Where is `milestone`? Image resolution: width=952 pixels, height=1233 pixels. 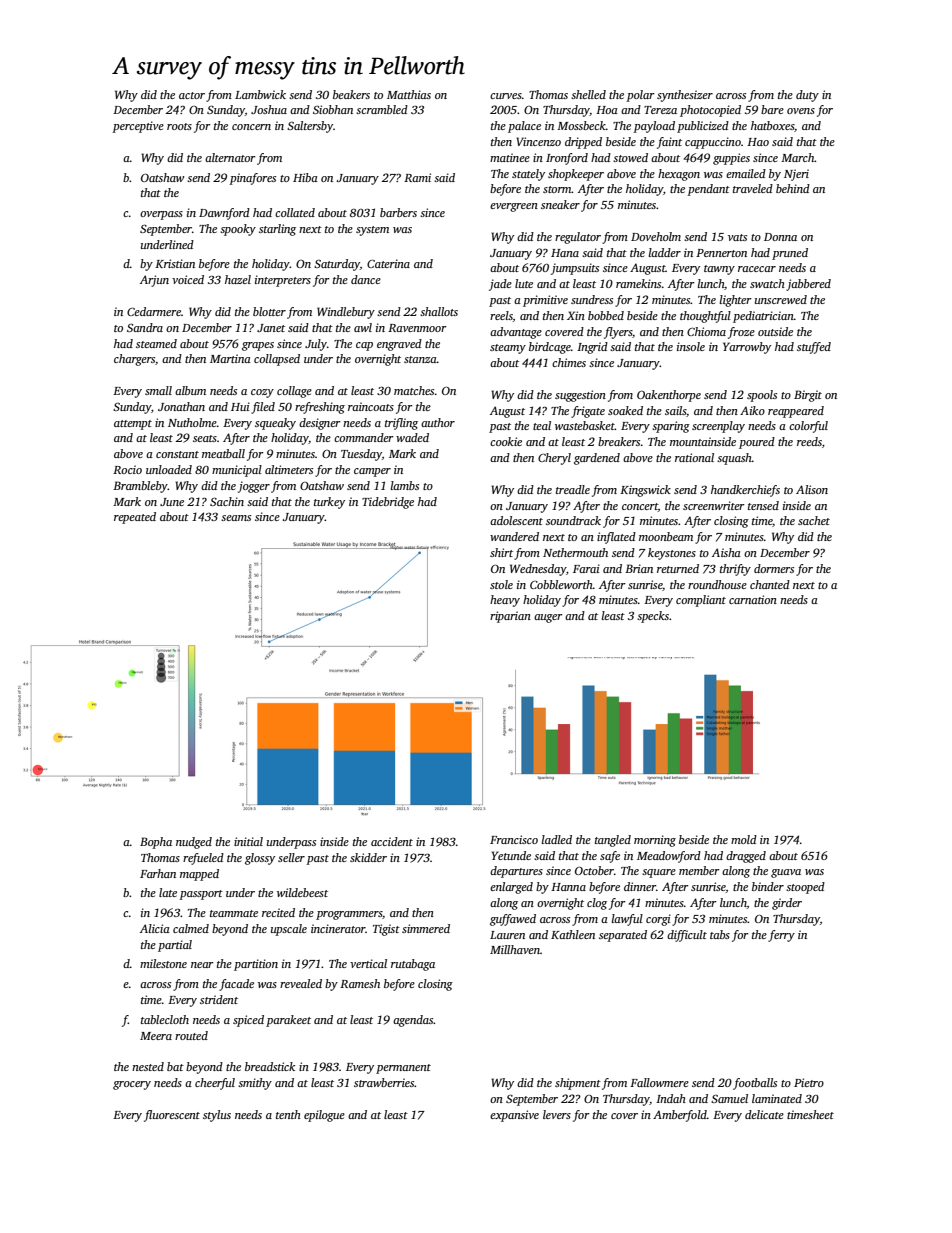 milestone is located at coordinates (163, 963).
